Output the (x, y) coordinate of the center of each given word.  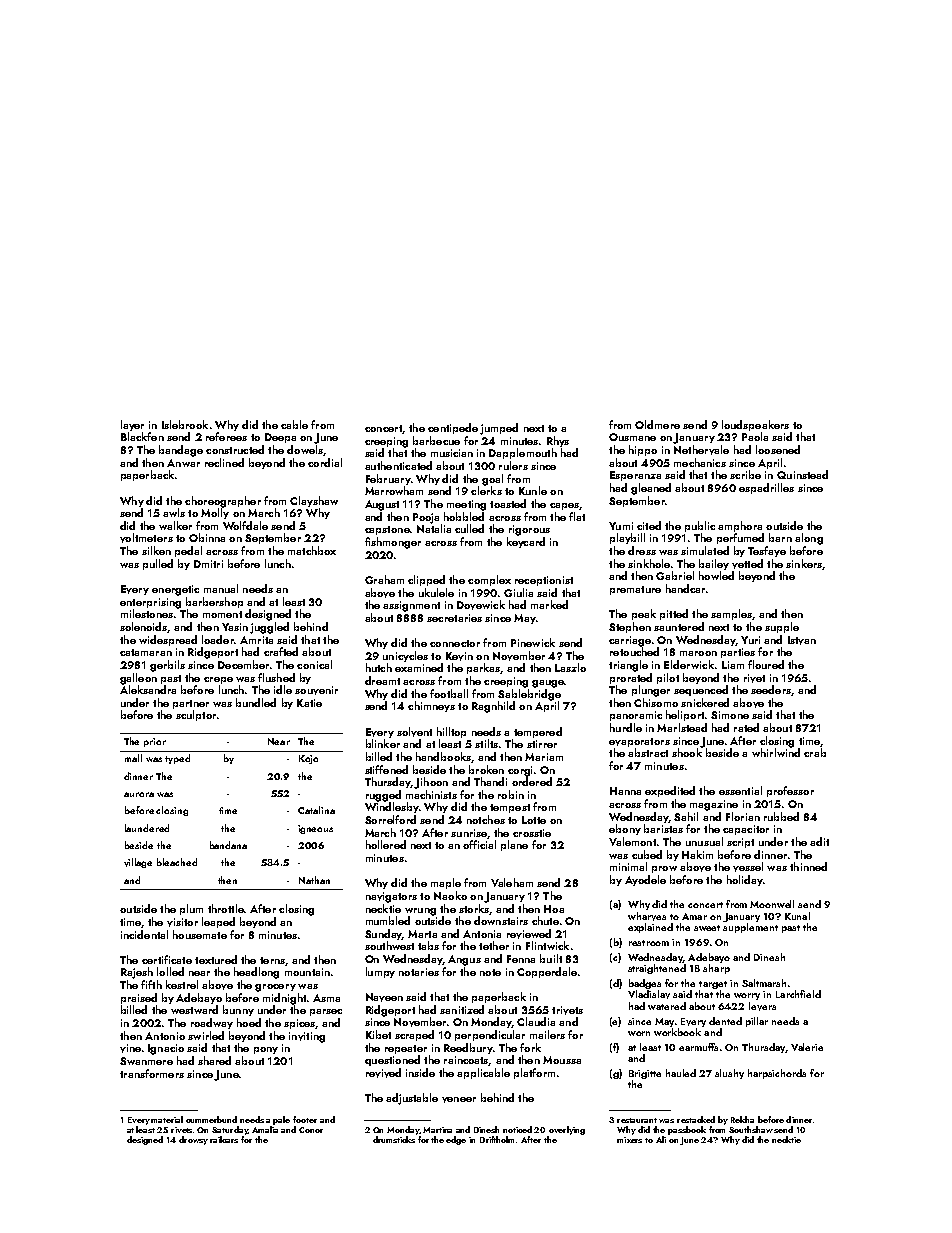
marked (549, 604)
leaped (218, 922)
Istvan (802, 640)
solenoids (144, 627)
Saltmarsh (764, 983)
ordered (532, 781)
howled (716, 575)
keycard (526, 542)
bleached (177, 862)
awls (174, 512)
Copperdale (547, 972)
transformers (152, 1073)
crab (815, 752)
